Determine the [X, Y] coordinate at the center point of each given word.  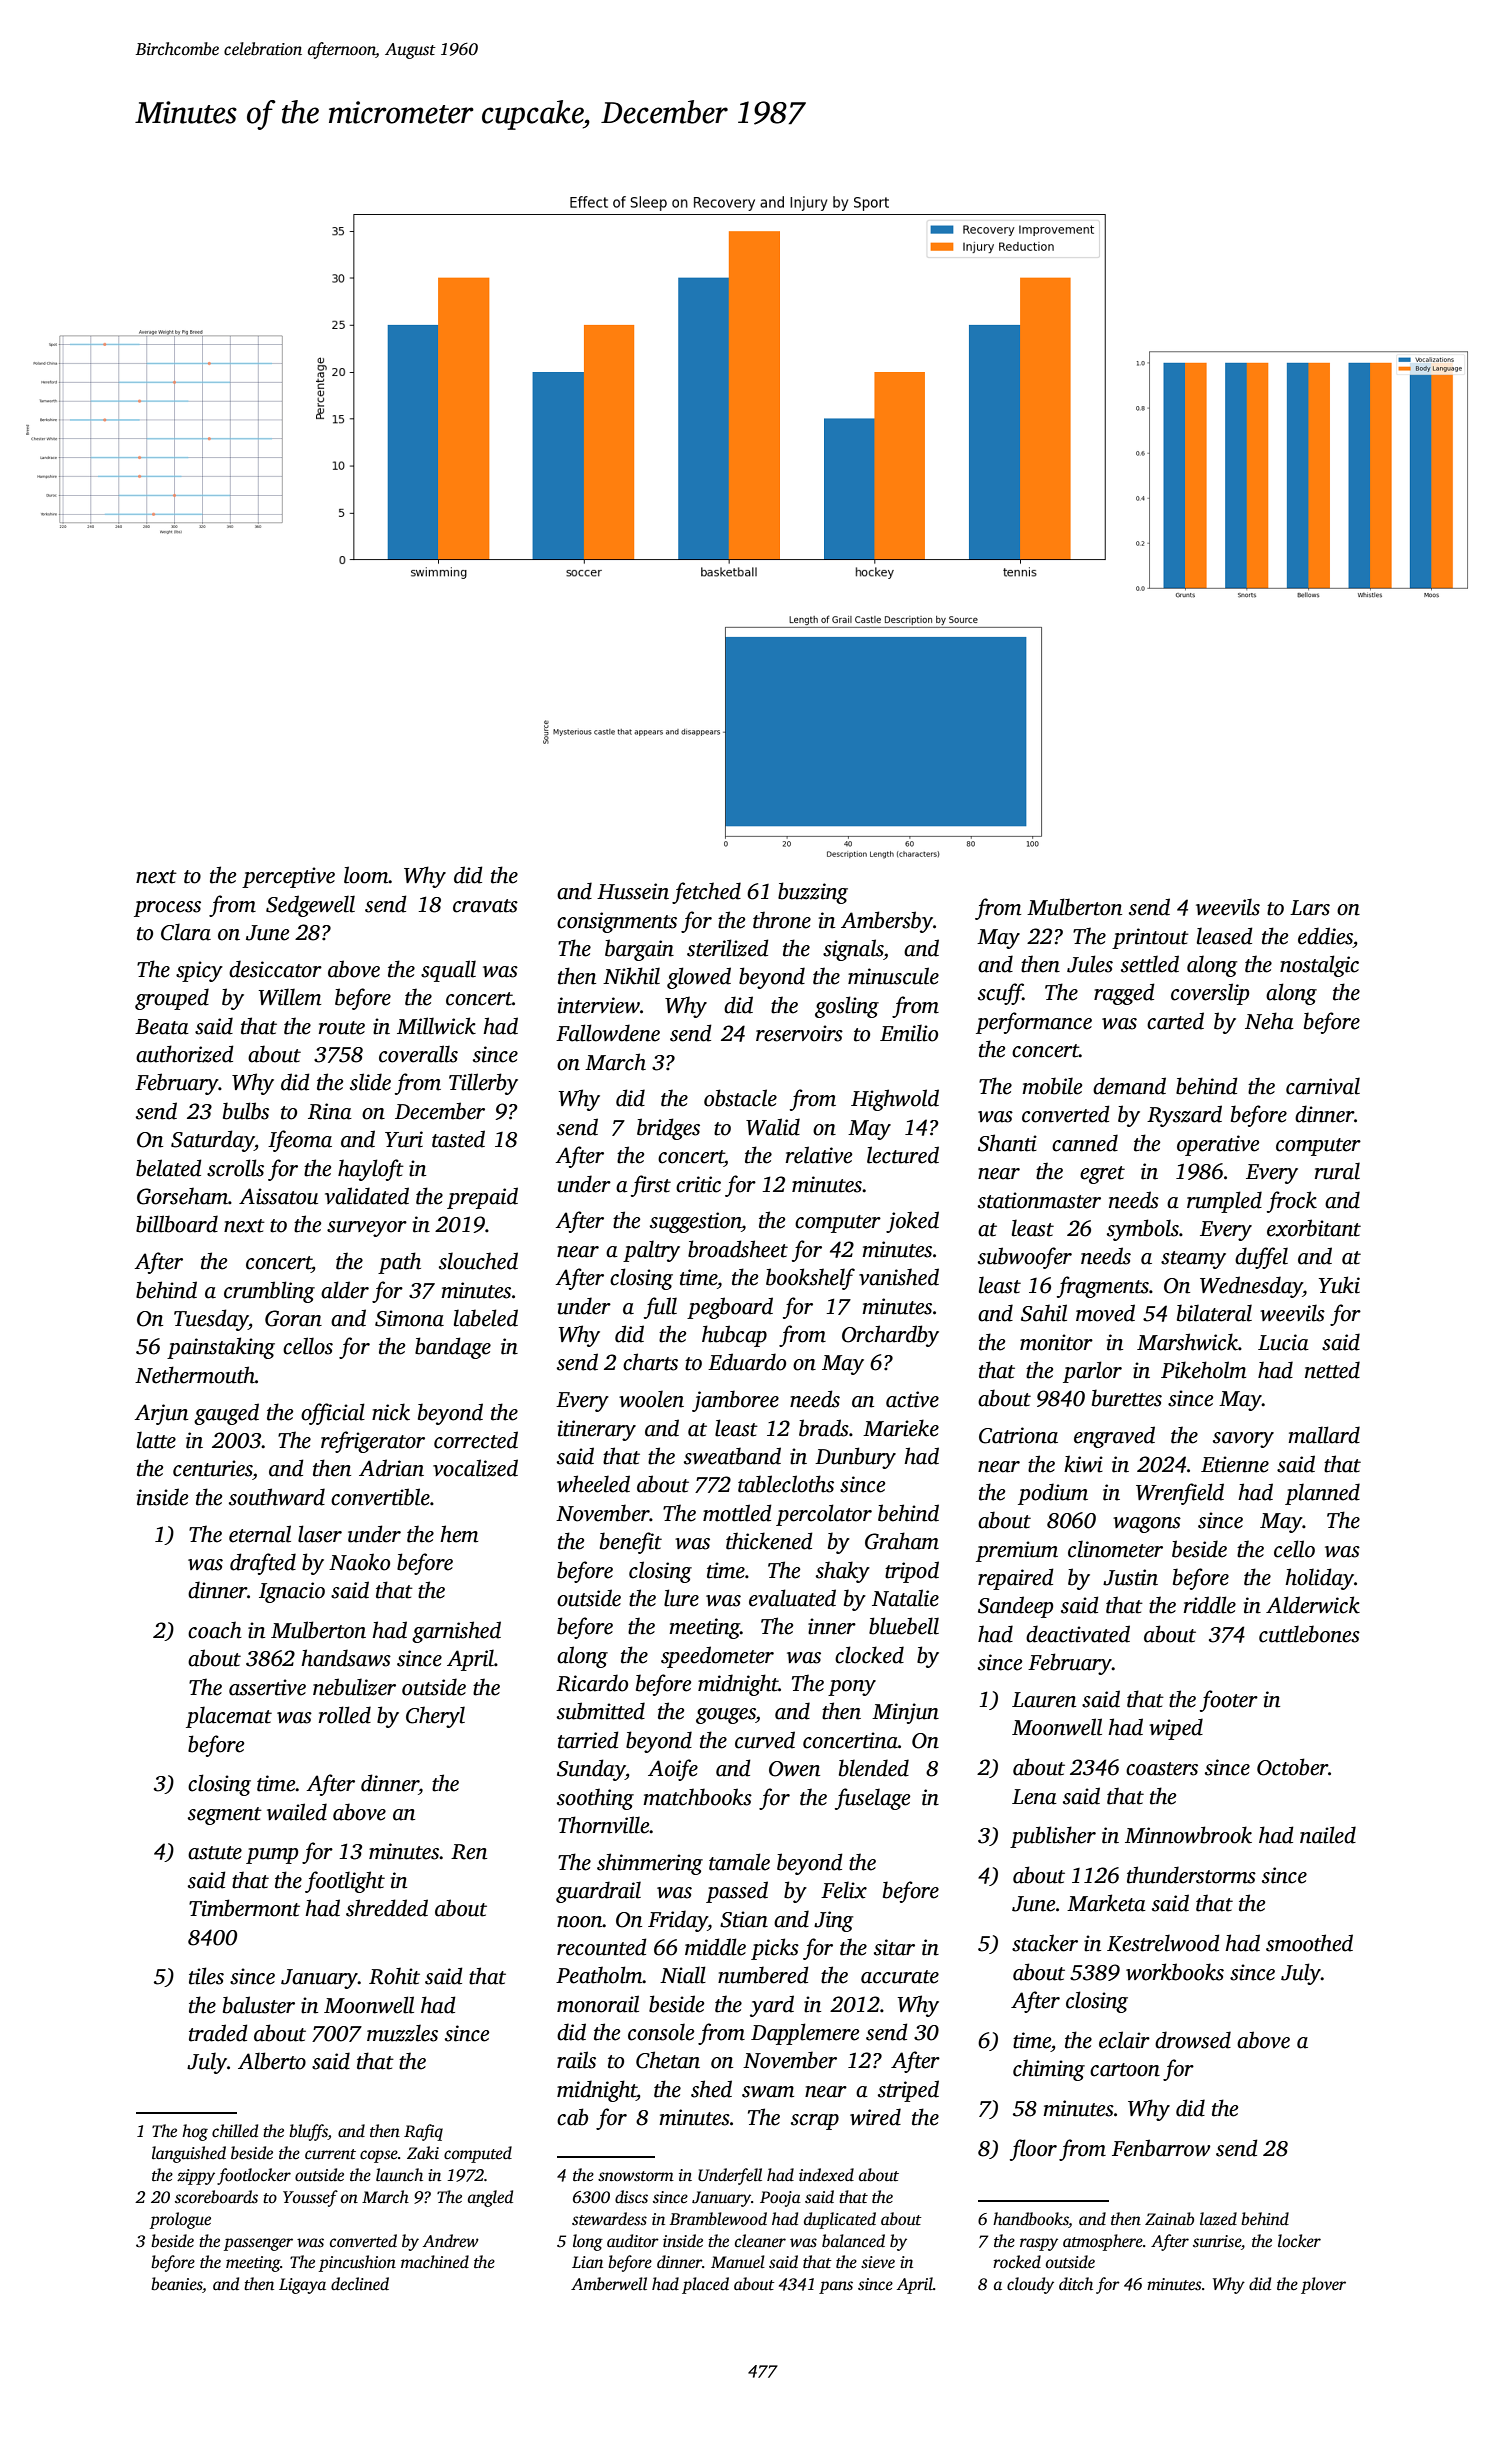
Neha [1269, 1021]
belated [169, 1168]
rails [576, 2060]
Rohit [394, 1976]
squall [448, 971]
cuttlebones [1309, 1634]
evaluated [792, 1598]
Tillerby [483, 1084]
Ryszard [1184, 1116]
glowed [699, 978]
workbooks [1175, 1972]
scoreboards [216, 2197]
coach [215, 1630]
